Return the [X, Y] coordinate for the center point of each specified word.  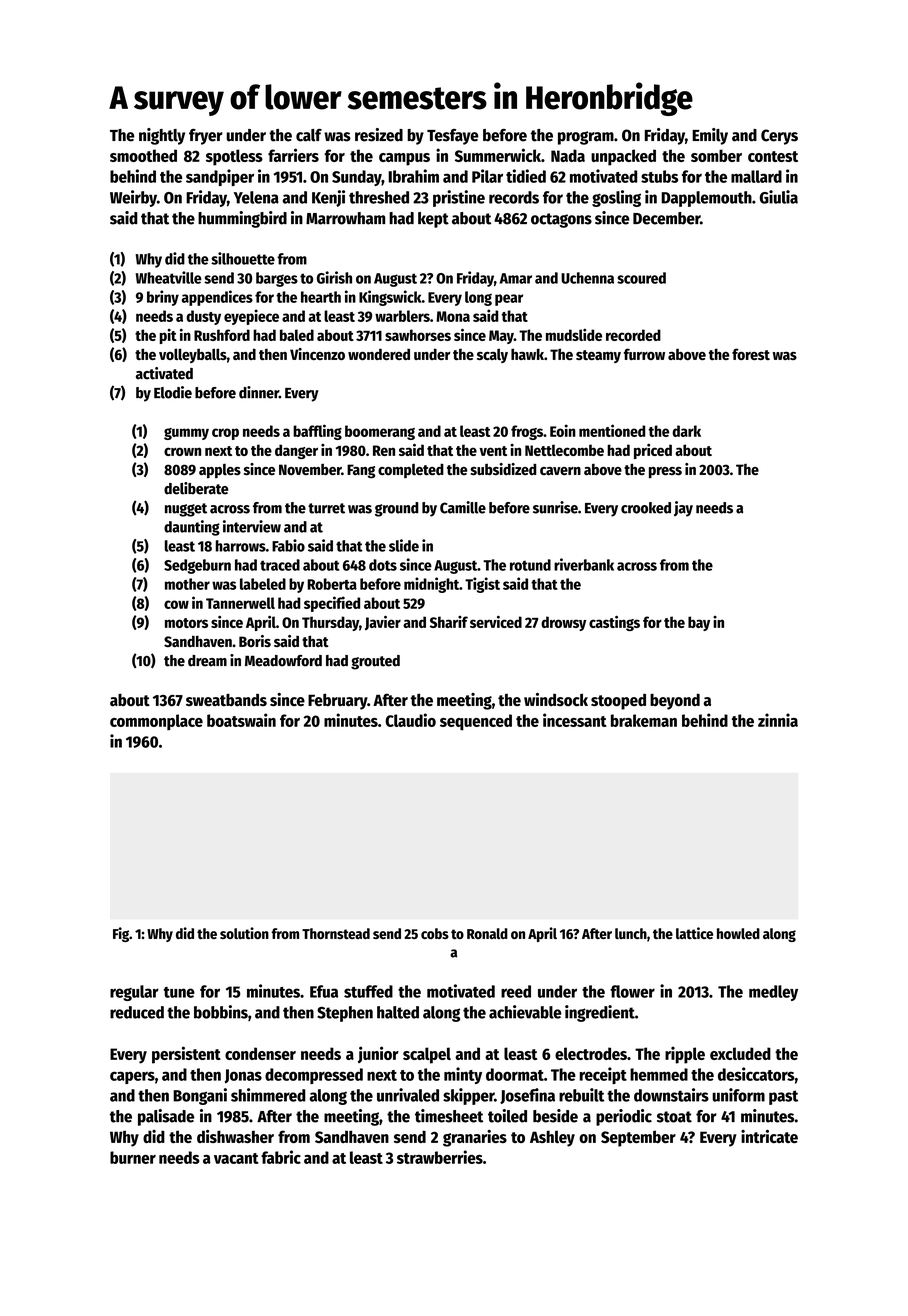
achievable [525, 1012]
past [783, 1097]
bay [699, 623]
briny [163, 298]
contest [773, 156]
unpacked [623, 157]
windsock [556, 699]
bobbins [221, 1012]
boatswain [241, 720]
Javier [383, 622]
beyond [675, 701]
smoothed [143, 155]
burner [133, 1157]
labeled [263, 584]
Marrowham [345, 218]
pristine [459, 198]
